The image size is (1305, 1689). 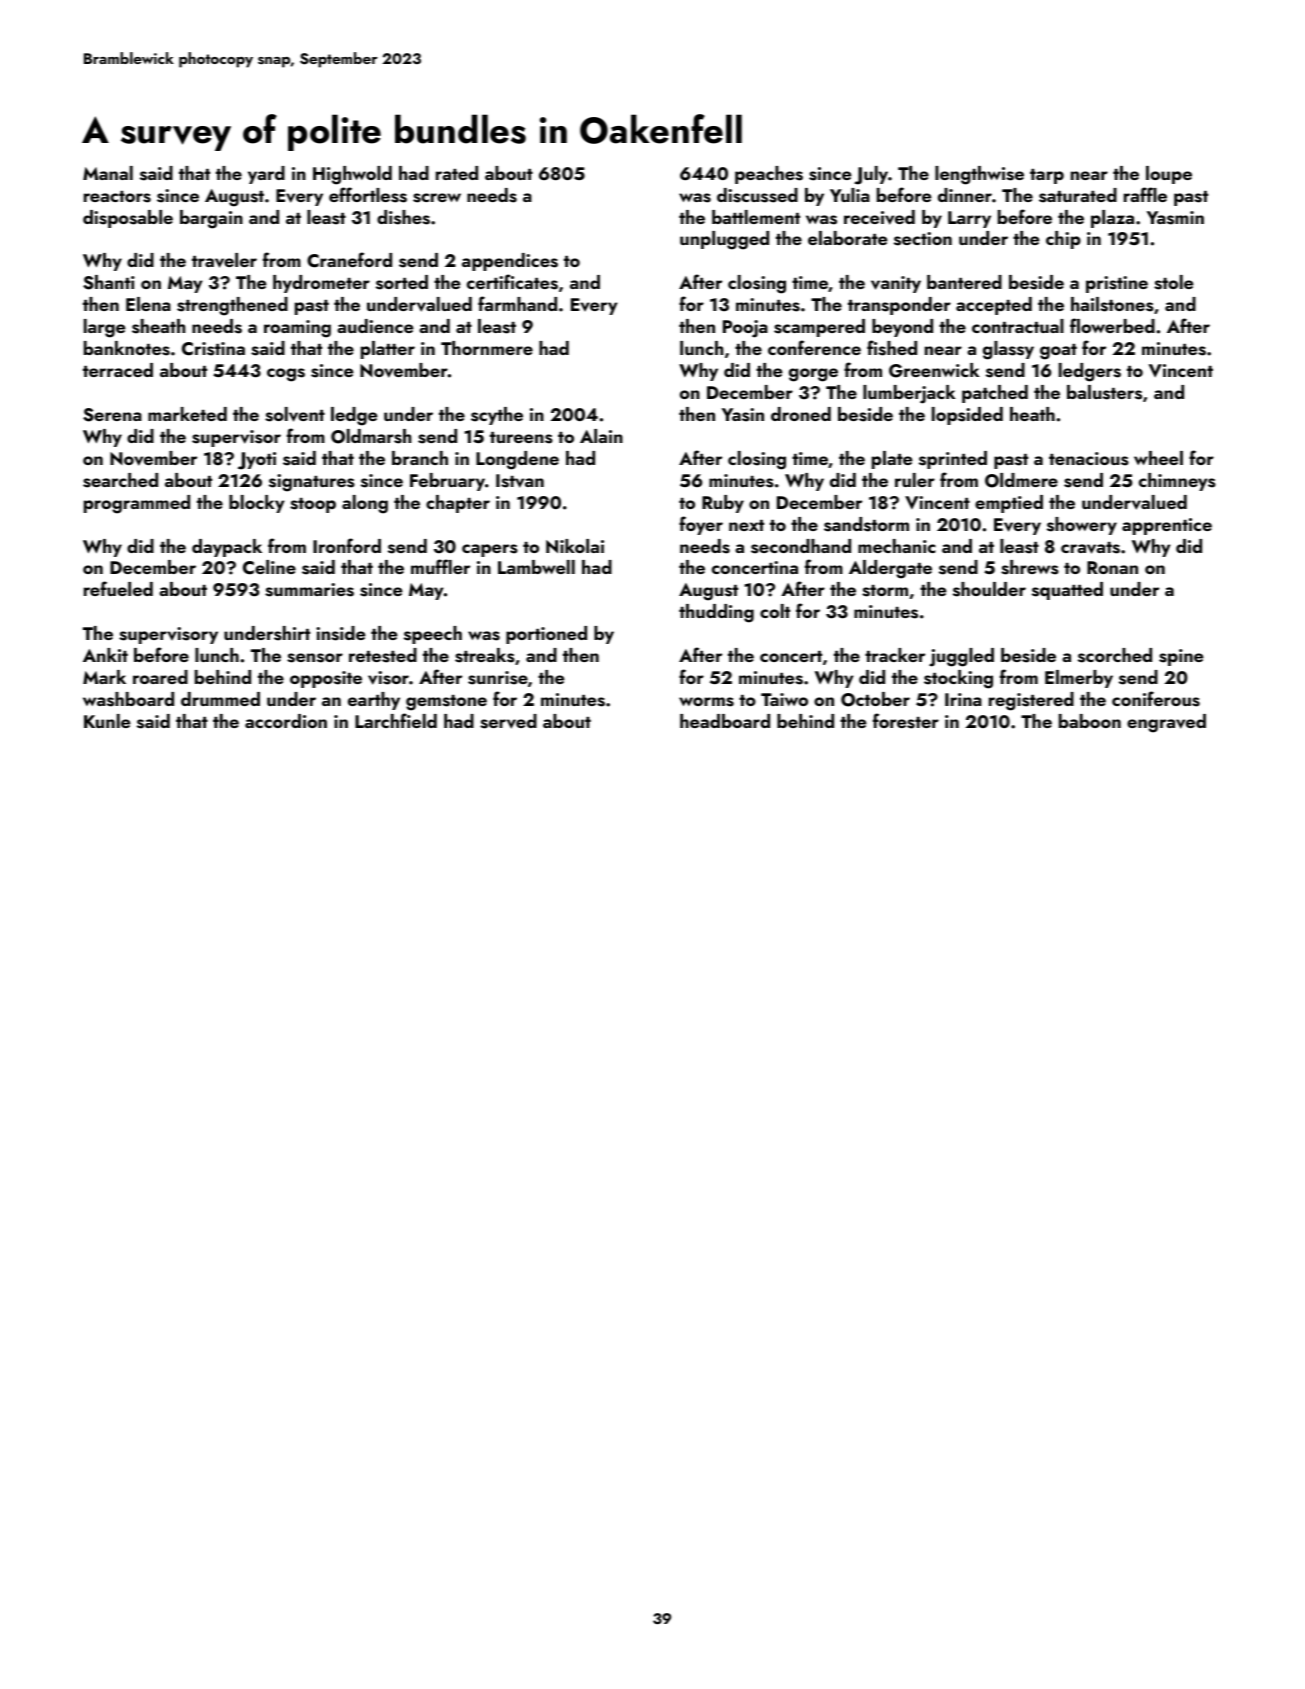 What do you see at coordinates (801, 546) in the screenshot?
I see `secondhand` at bounding box center [801, 546].
